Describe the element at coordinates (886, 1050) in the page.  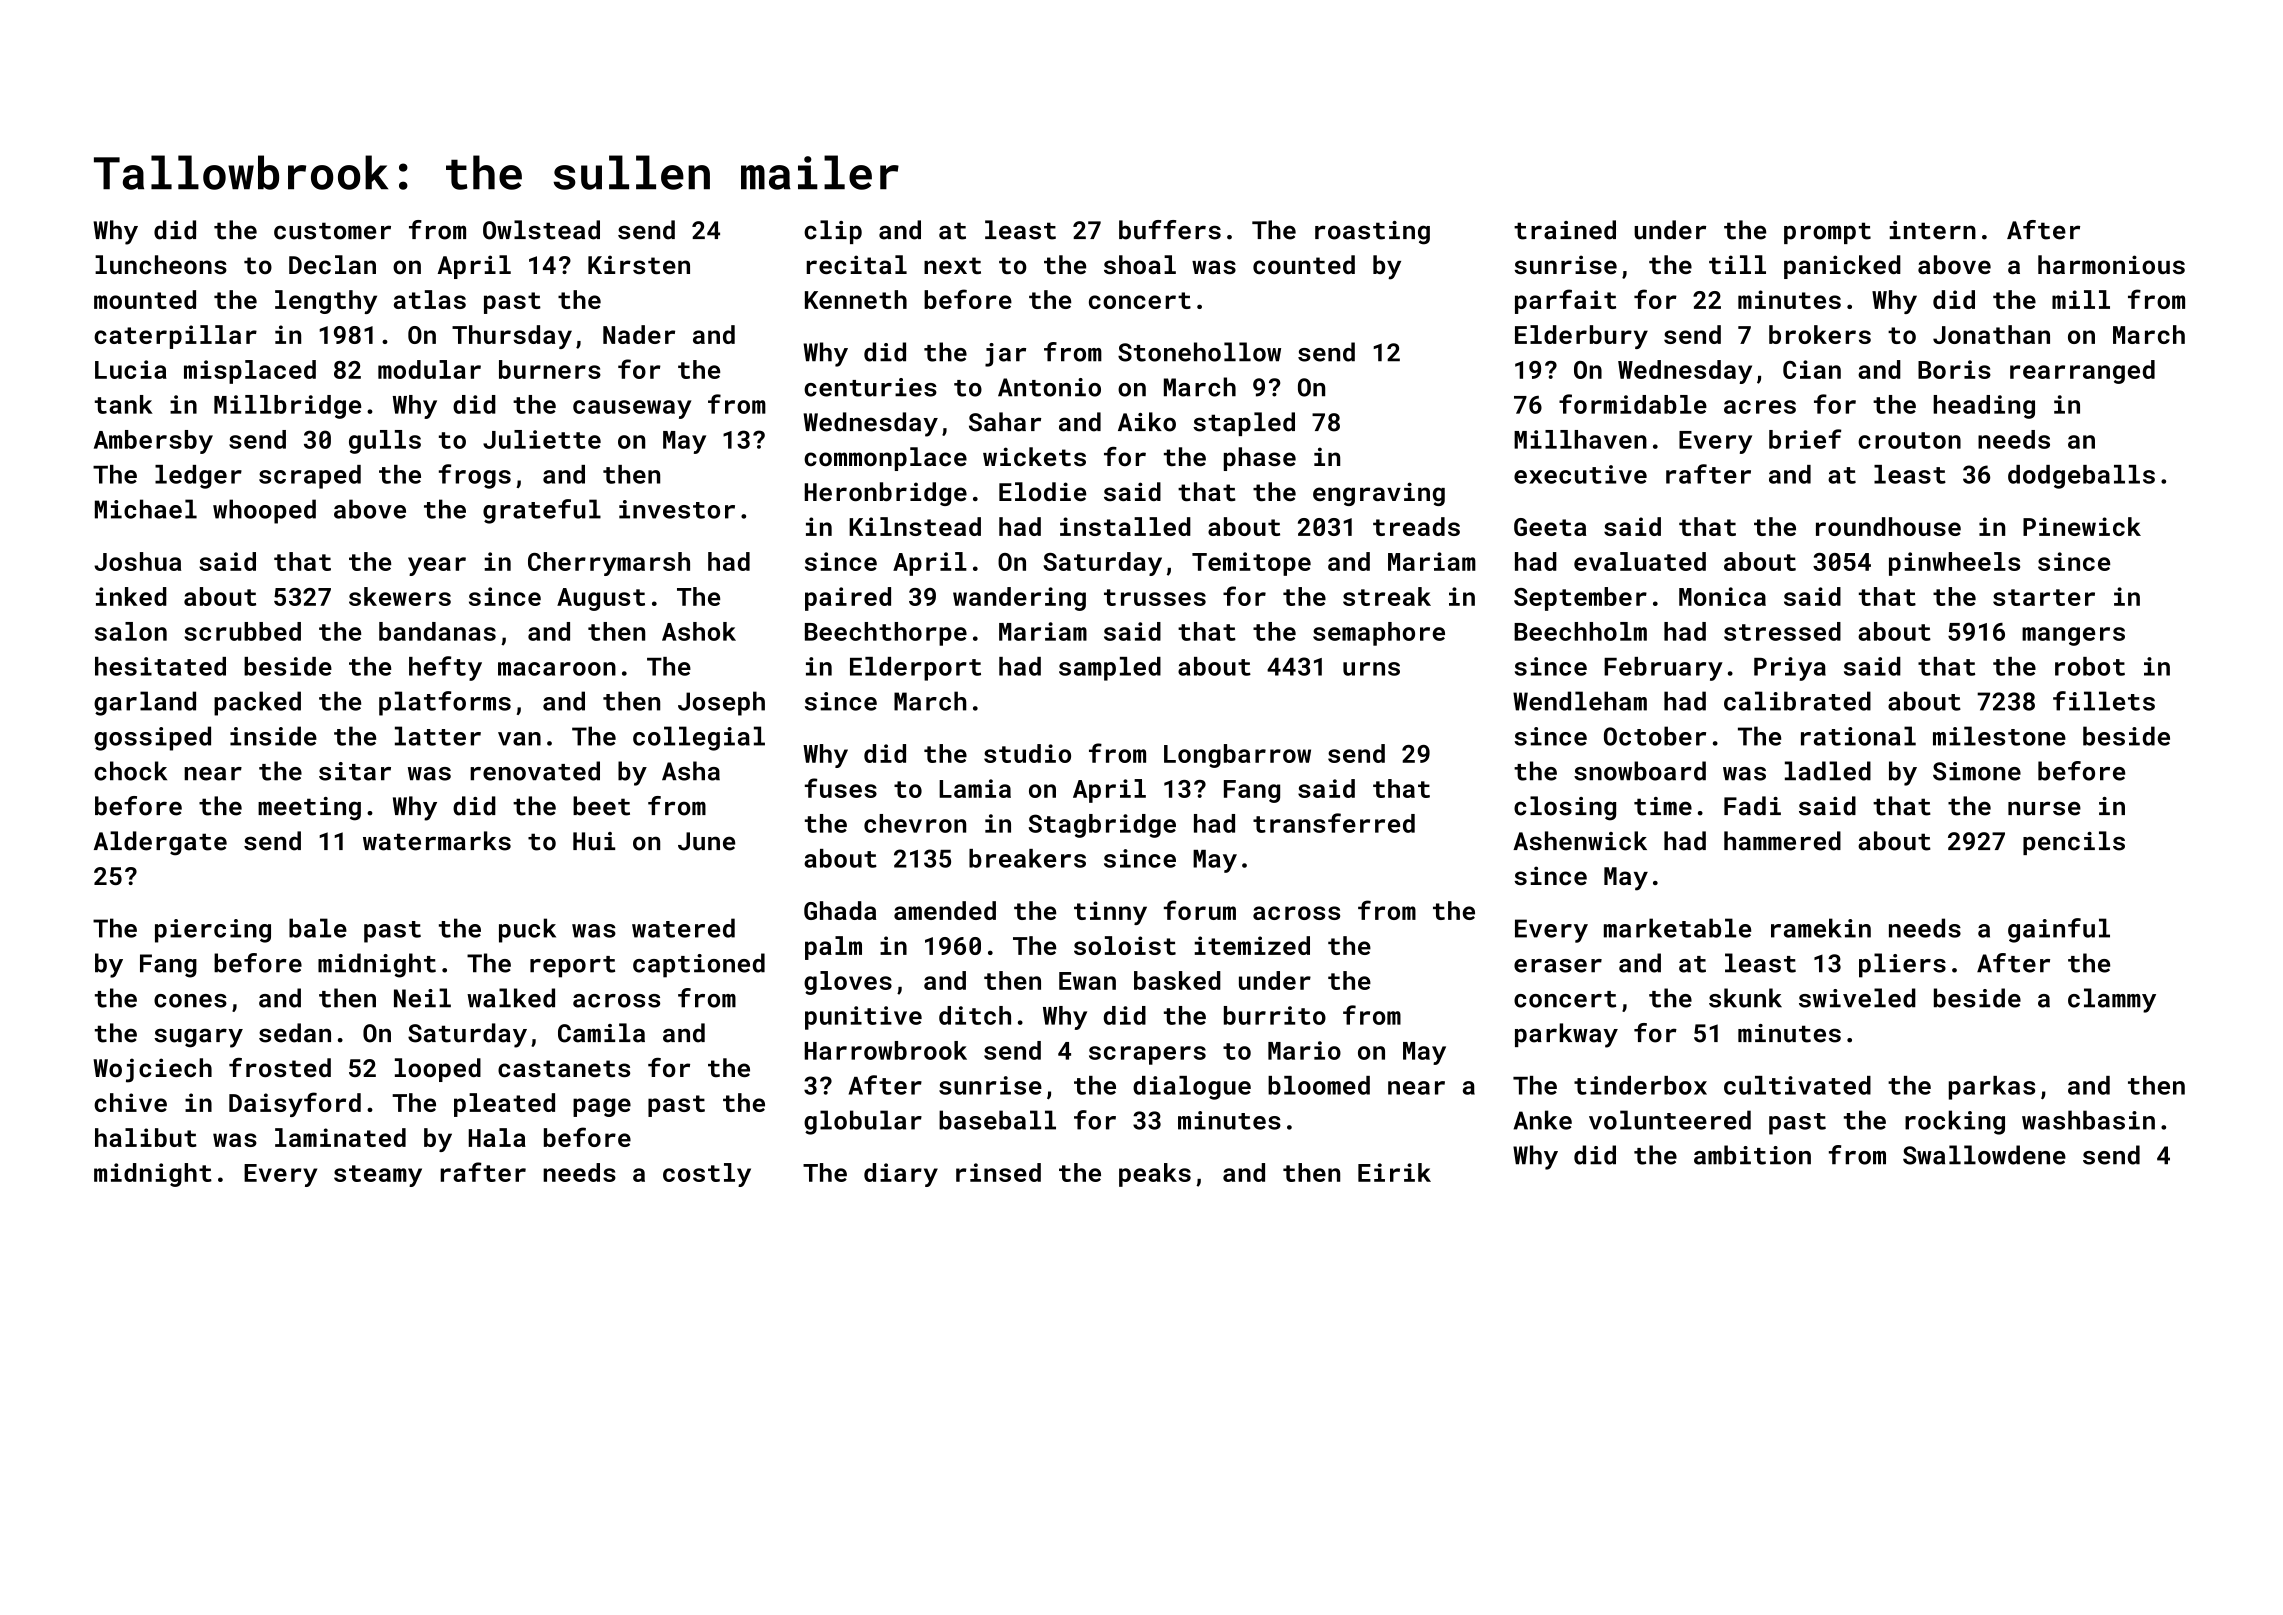
I see `Harrowbrook` at that location.
